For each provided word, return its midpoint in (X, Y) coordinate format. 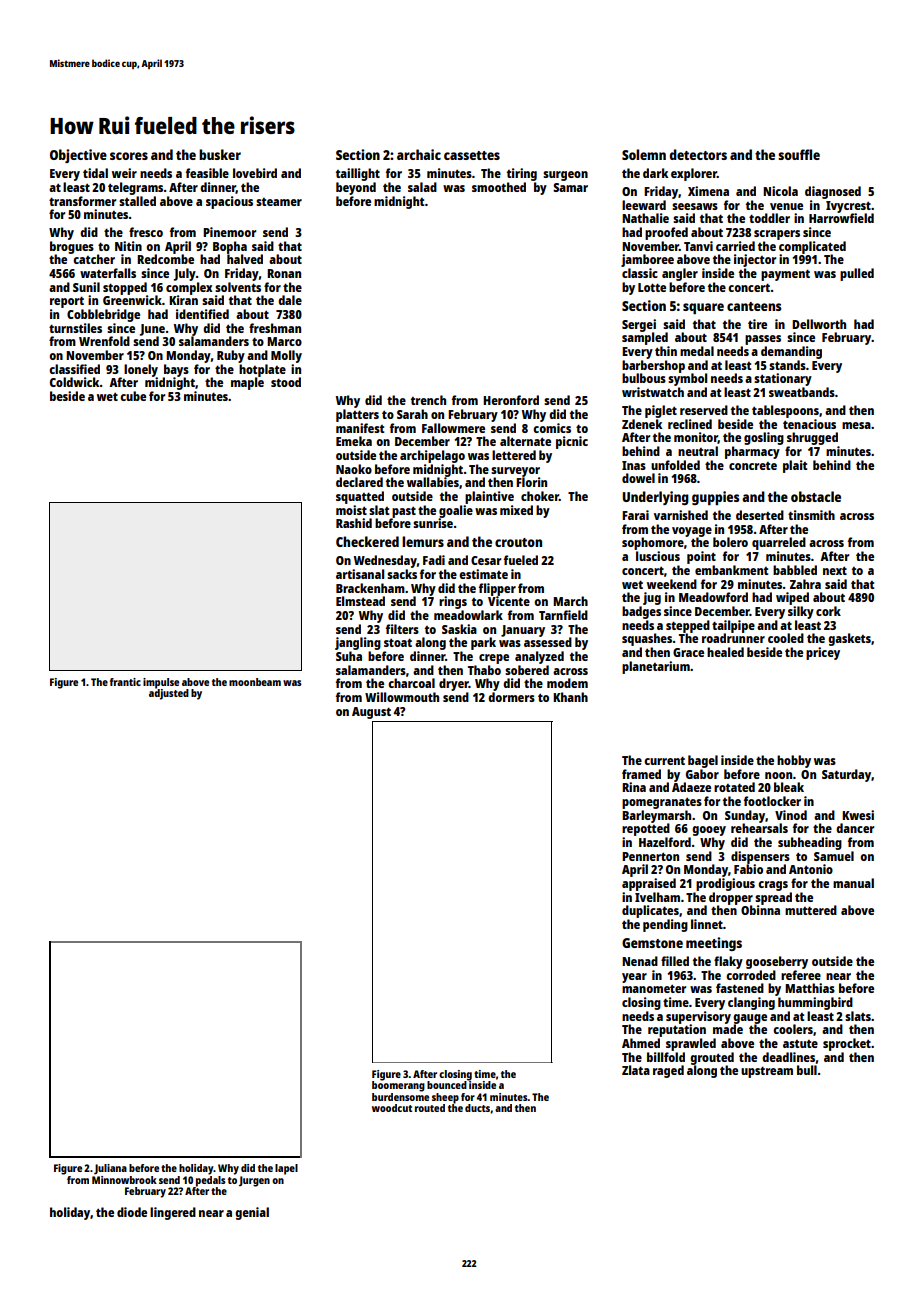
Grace (688, 652)
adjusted (169, 694)
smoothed (499, 187)
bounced (447, 1085)
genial (252, 1213)
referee (801, 975)
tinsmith (811, 515)
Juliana (110, 1169)
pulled (857, 274)
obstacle (816, 496)
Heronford (511, 400)
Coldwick (75, 382)
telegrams (136, 188)
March (570, 601)
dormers (511, 697)
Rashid (354, 523)
